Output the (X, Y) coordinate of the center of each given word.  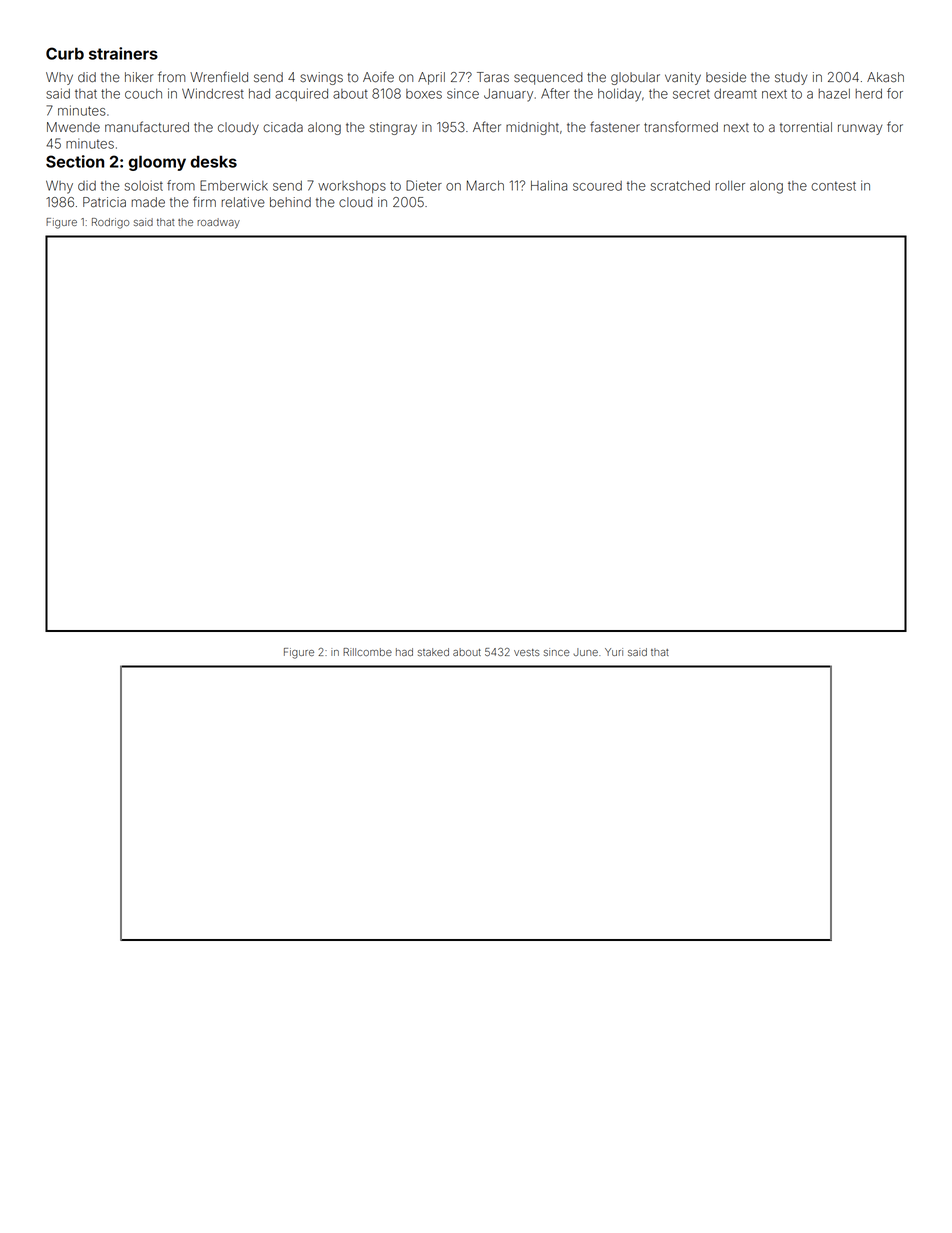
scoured (597, 186)
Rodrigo (110, 223)
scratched (680, 186)
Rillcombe (367, 652)
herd (868, 94)
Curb (65, 53)
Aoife (378, 77)
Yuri (614, 652)
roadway (218, 223)
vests (527, 652)
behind (290, 202)
